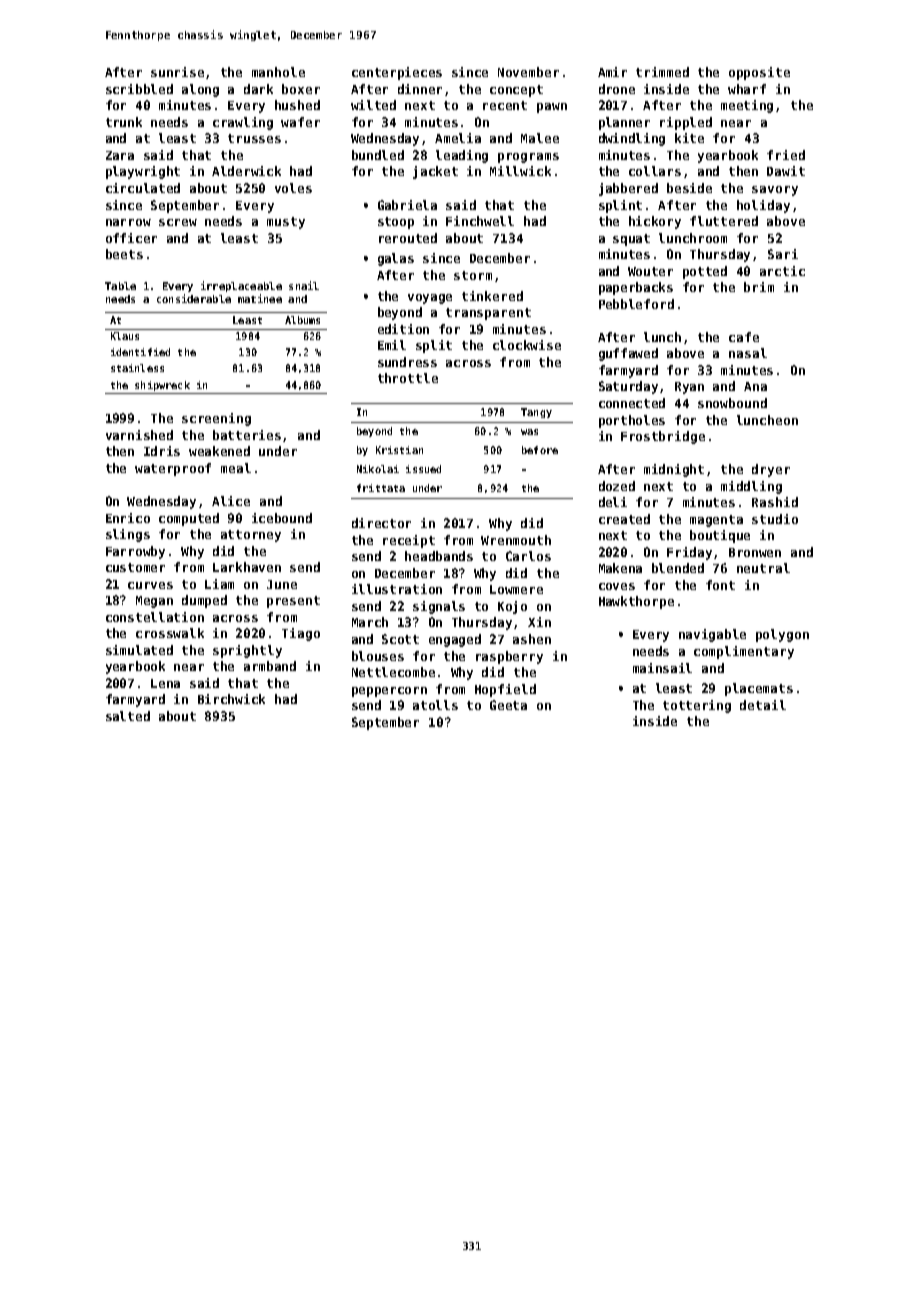 This screenshot has height=1308, width=924. Describe the element at coordinates (516, 91) in the screenshot. I see `concept` at that location.
